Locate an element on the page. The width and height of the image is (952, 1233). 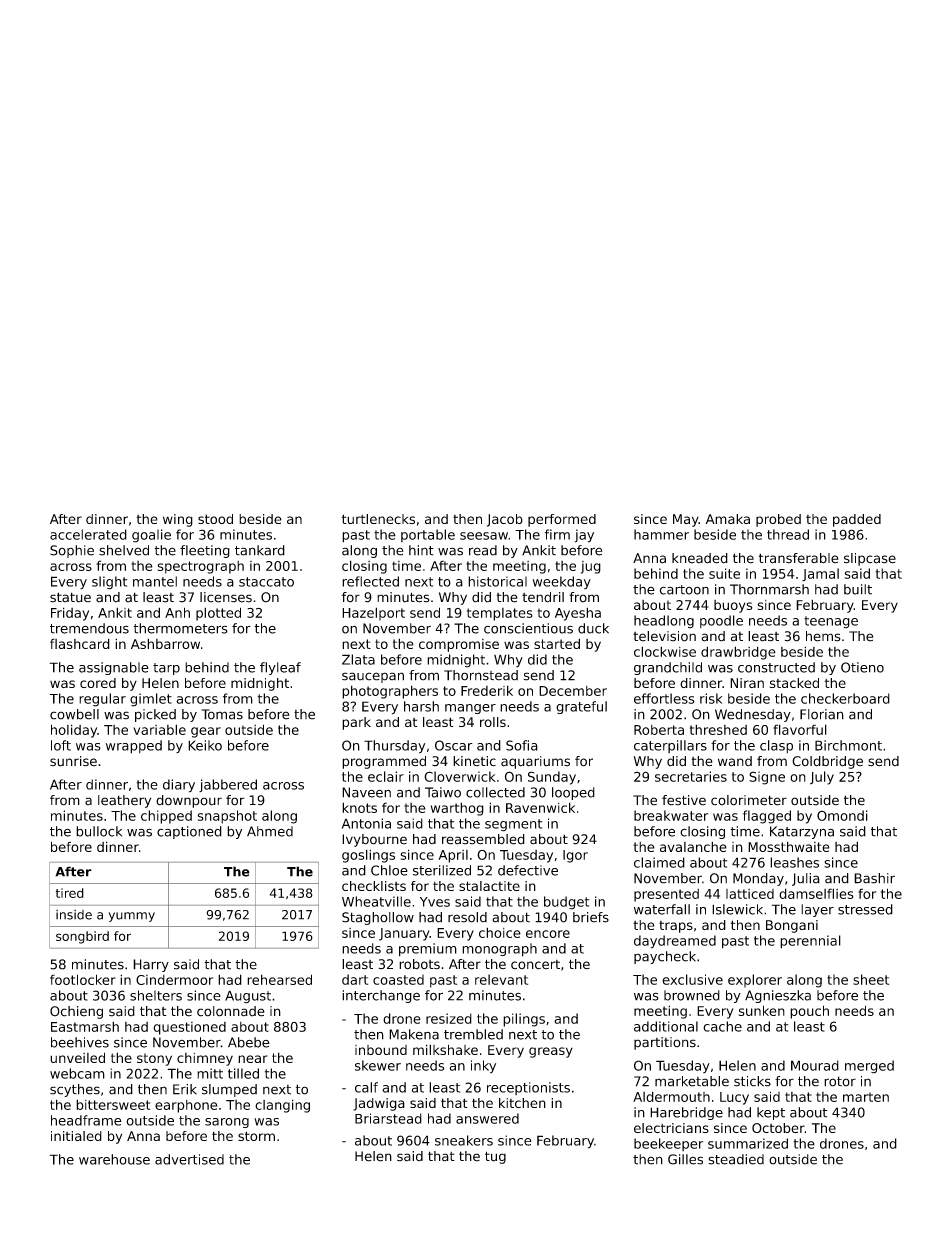
padded is located at coordinates (857, 520).
